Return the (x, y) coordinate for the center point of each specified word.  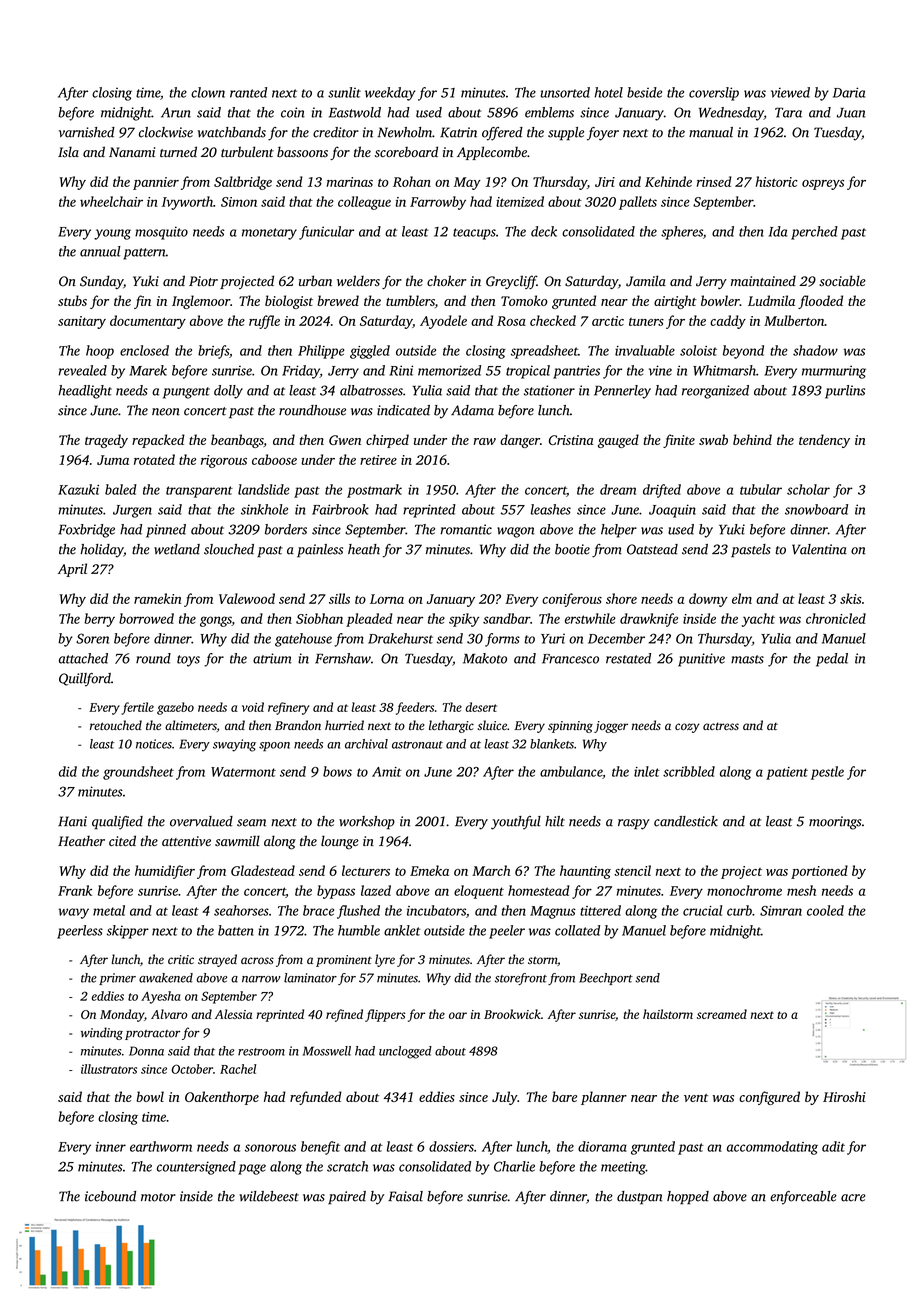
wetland (177, 549)
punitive (701, 660)
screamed (722, 1014)
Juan (851, 113)
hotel (608, 92)
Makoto (485, 658)
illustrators (109, 1069)
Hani (72, 821)
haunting (585, 872)
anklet (402, 930)
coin (293, 112)
